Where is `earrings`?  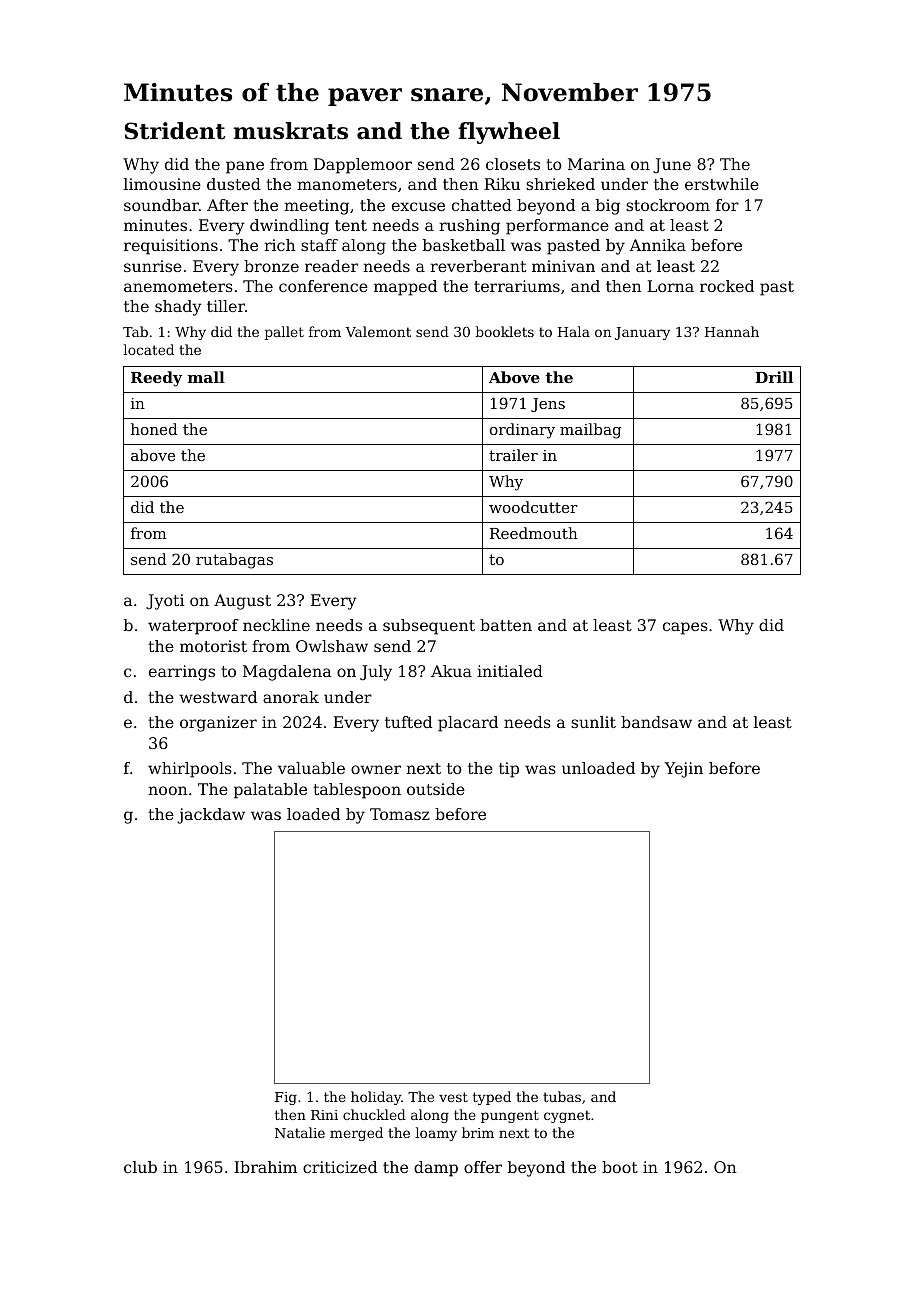
earrings is located at coordinates (182, 673).
